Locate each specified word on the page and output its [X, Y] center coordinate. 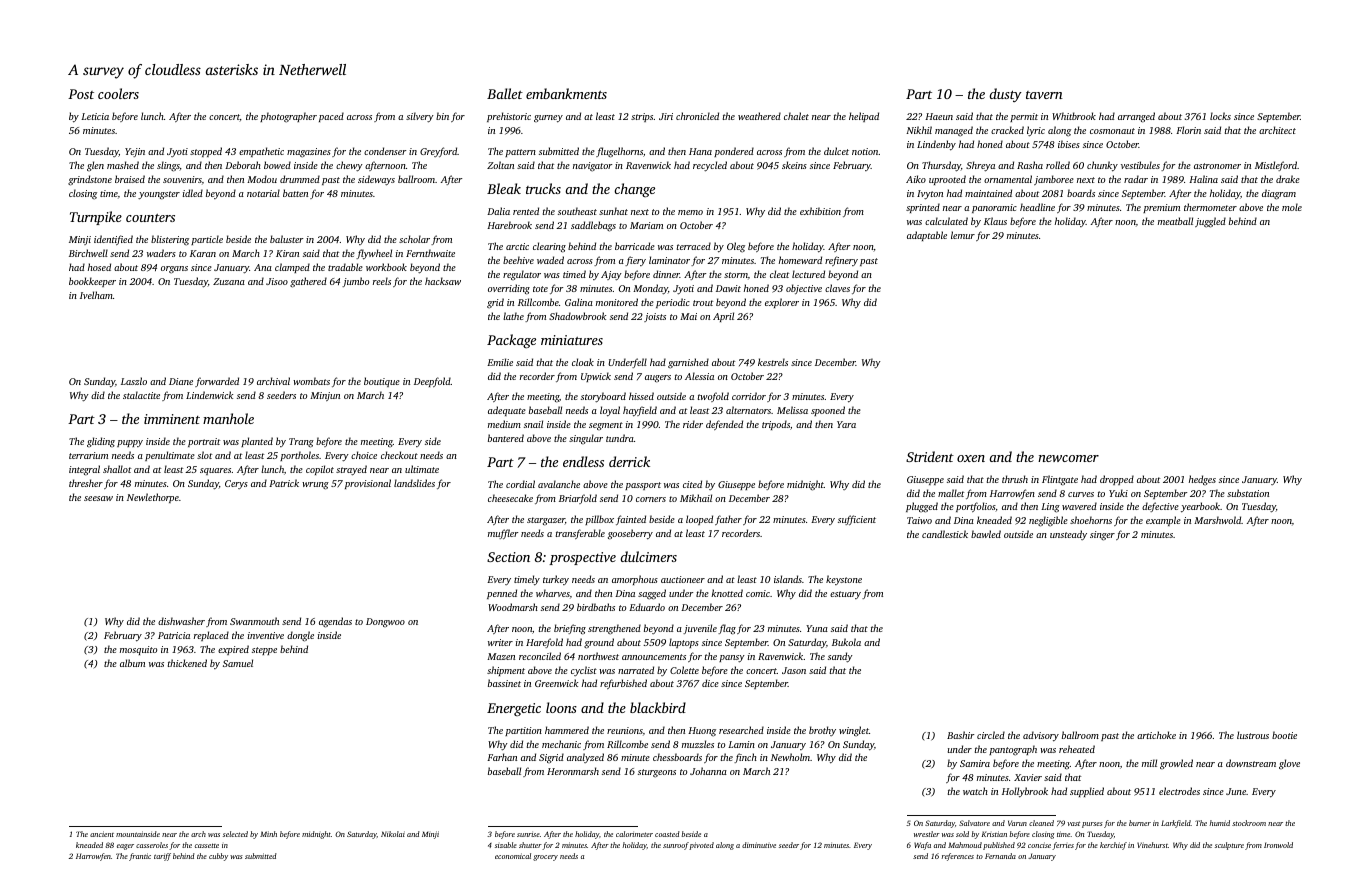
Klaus [995, 221]
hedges [1202, 480]
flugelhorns [619, 152]
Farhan [502, 757]
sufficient [857, 520]
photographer [288, 117]
